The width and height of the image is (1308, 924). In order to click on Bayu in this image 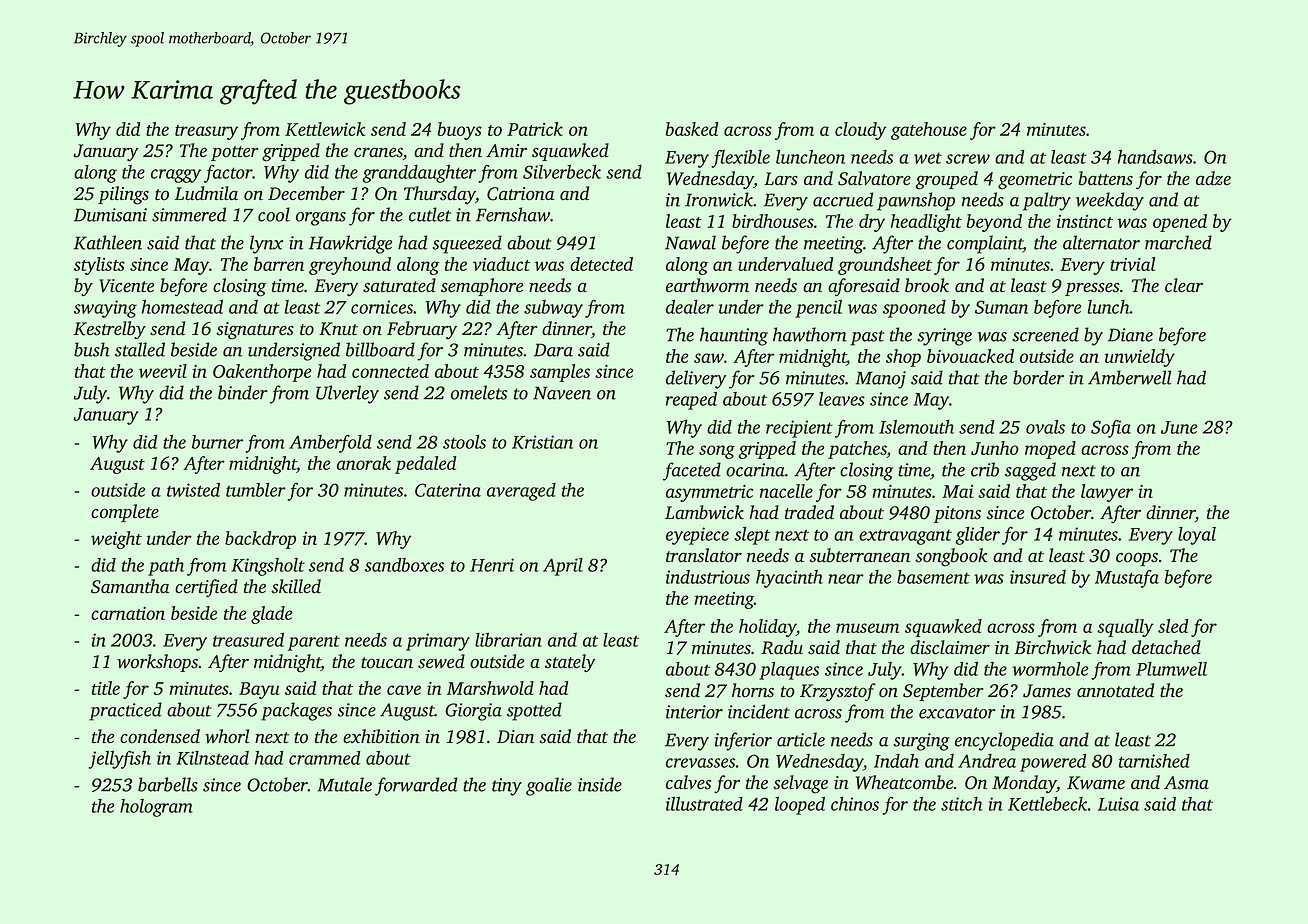, I will do `click(259, 690)`.
